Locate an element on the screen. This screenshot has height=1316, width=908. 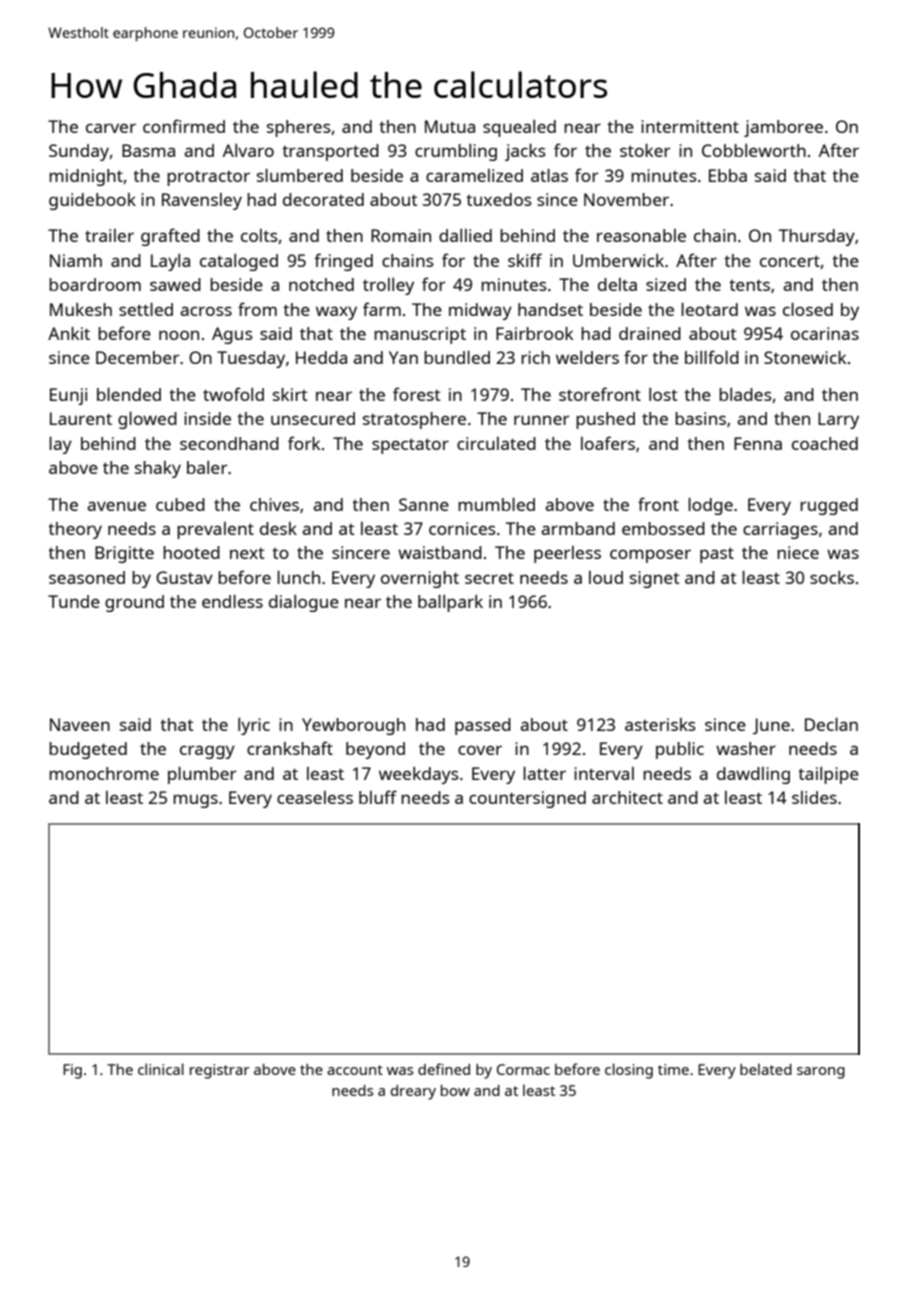
fringed is located at coordinates (343, 262).
